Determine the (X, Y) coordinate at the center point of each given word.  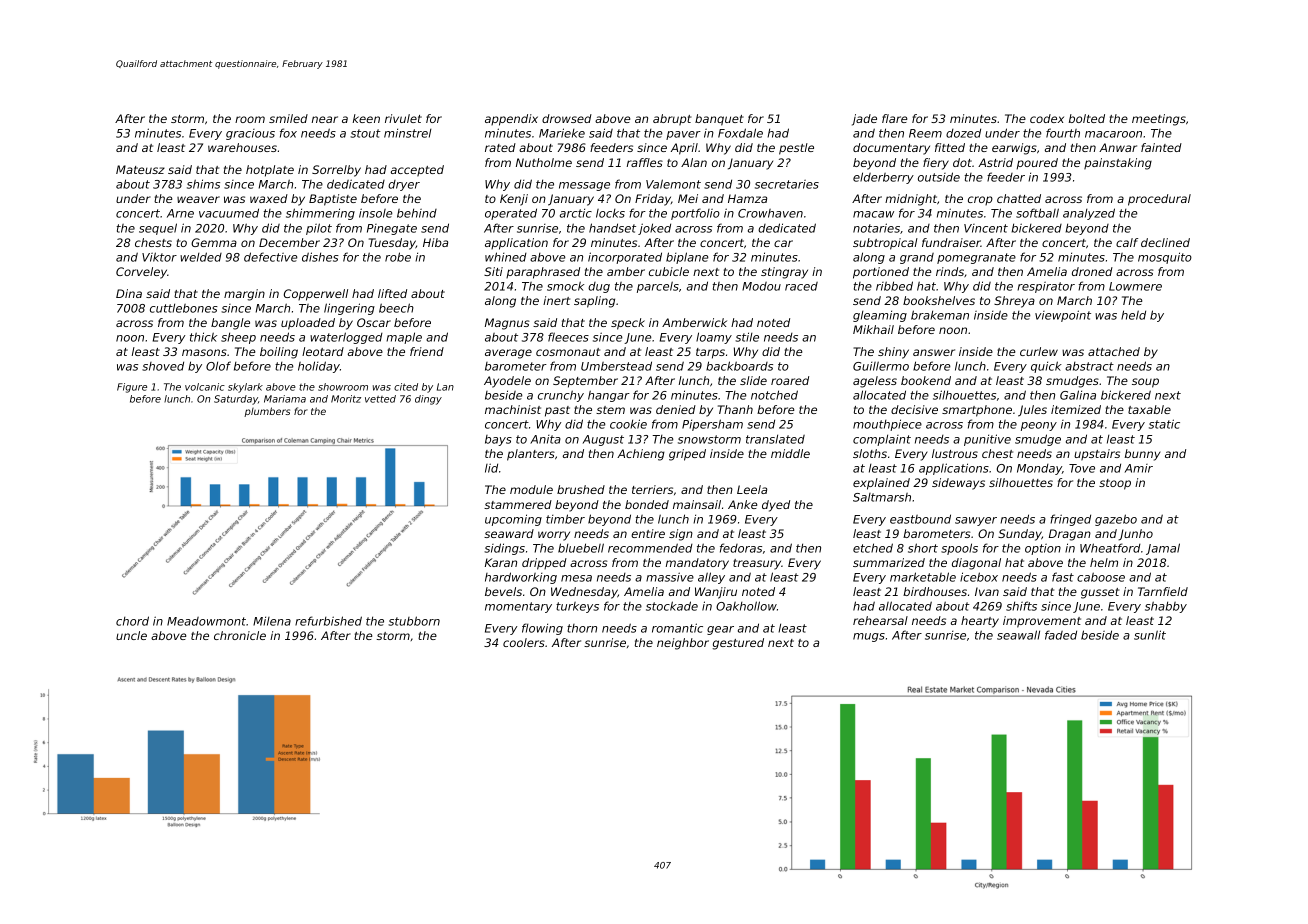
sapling (594, 302)
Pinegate (392, 229)
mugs (869, 637)
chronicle (240, 635)
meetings (1159, 120)
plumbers (267, 412)
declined (1165, 242)
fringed (1070, 520)
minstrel (408, 133)
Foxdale (740, 133)
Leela (752, 489)
